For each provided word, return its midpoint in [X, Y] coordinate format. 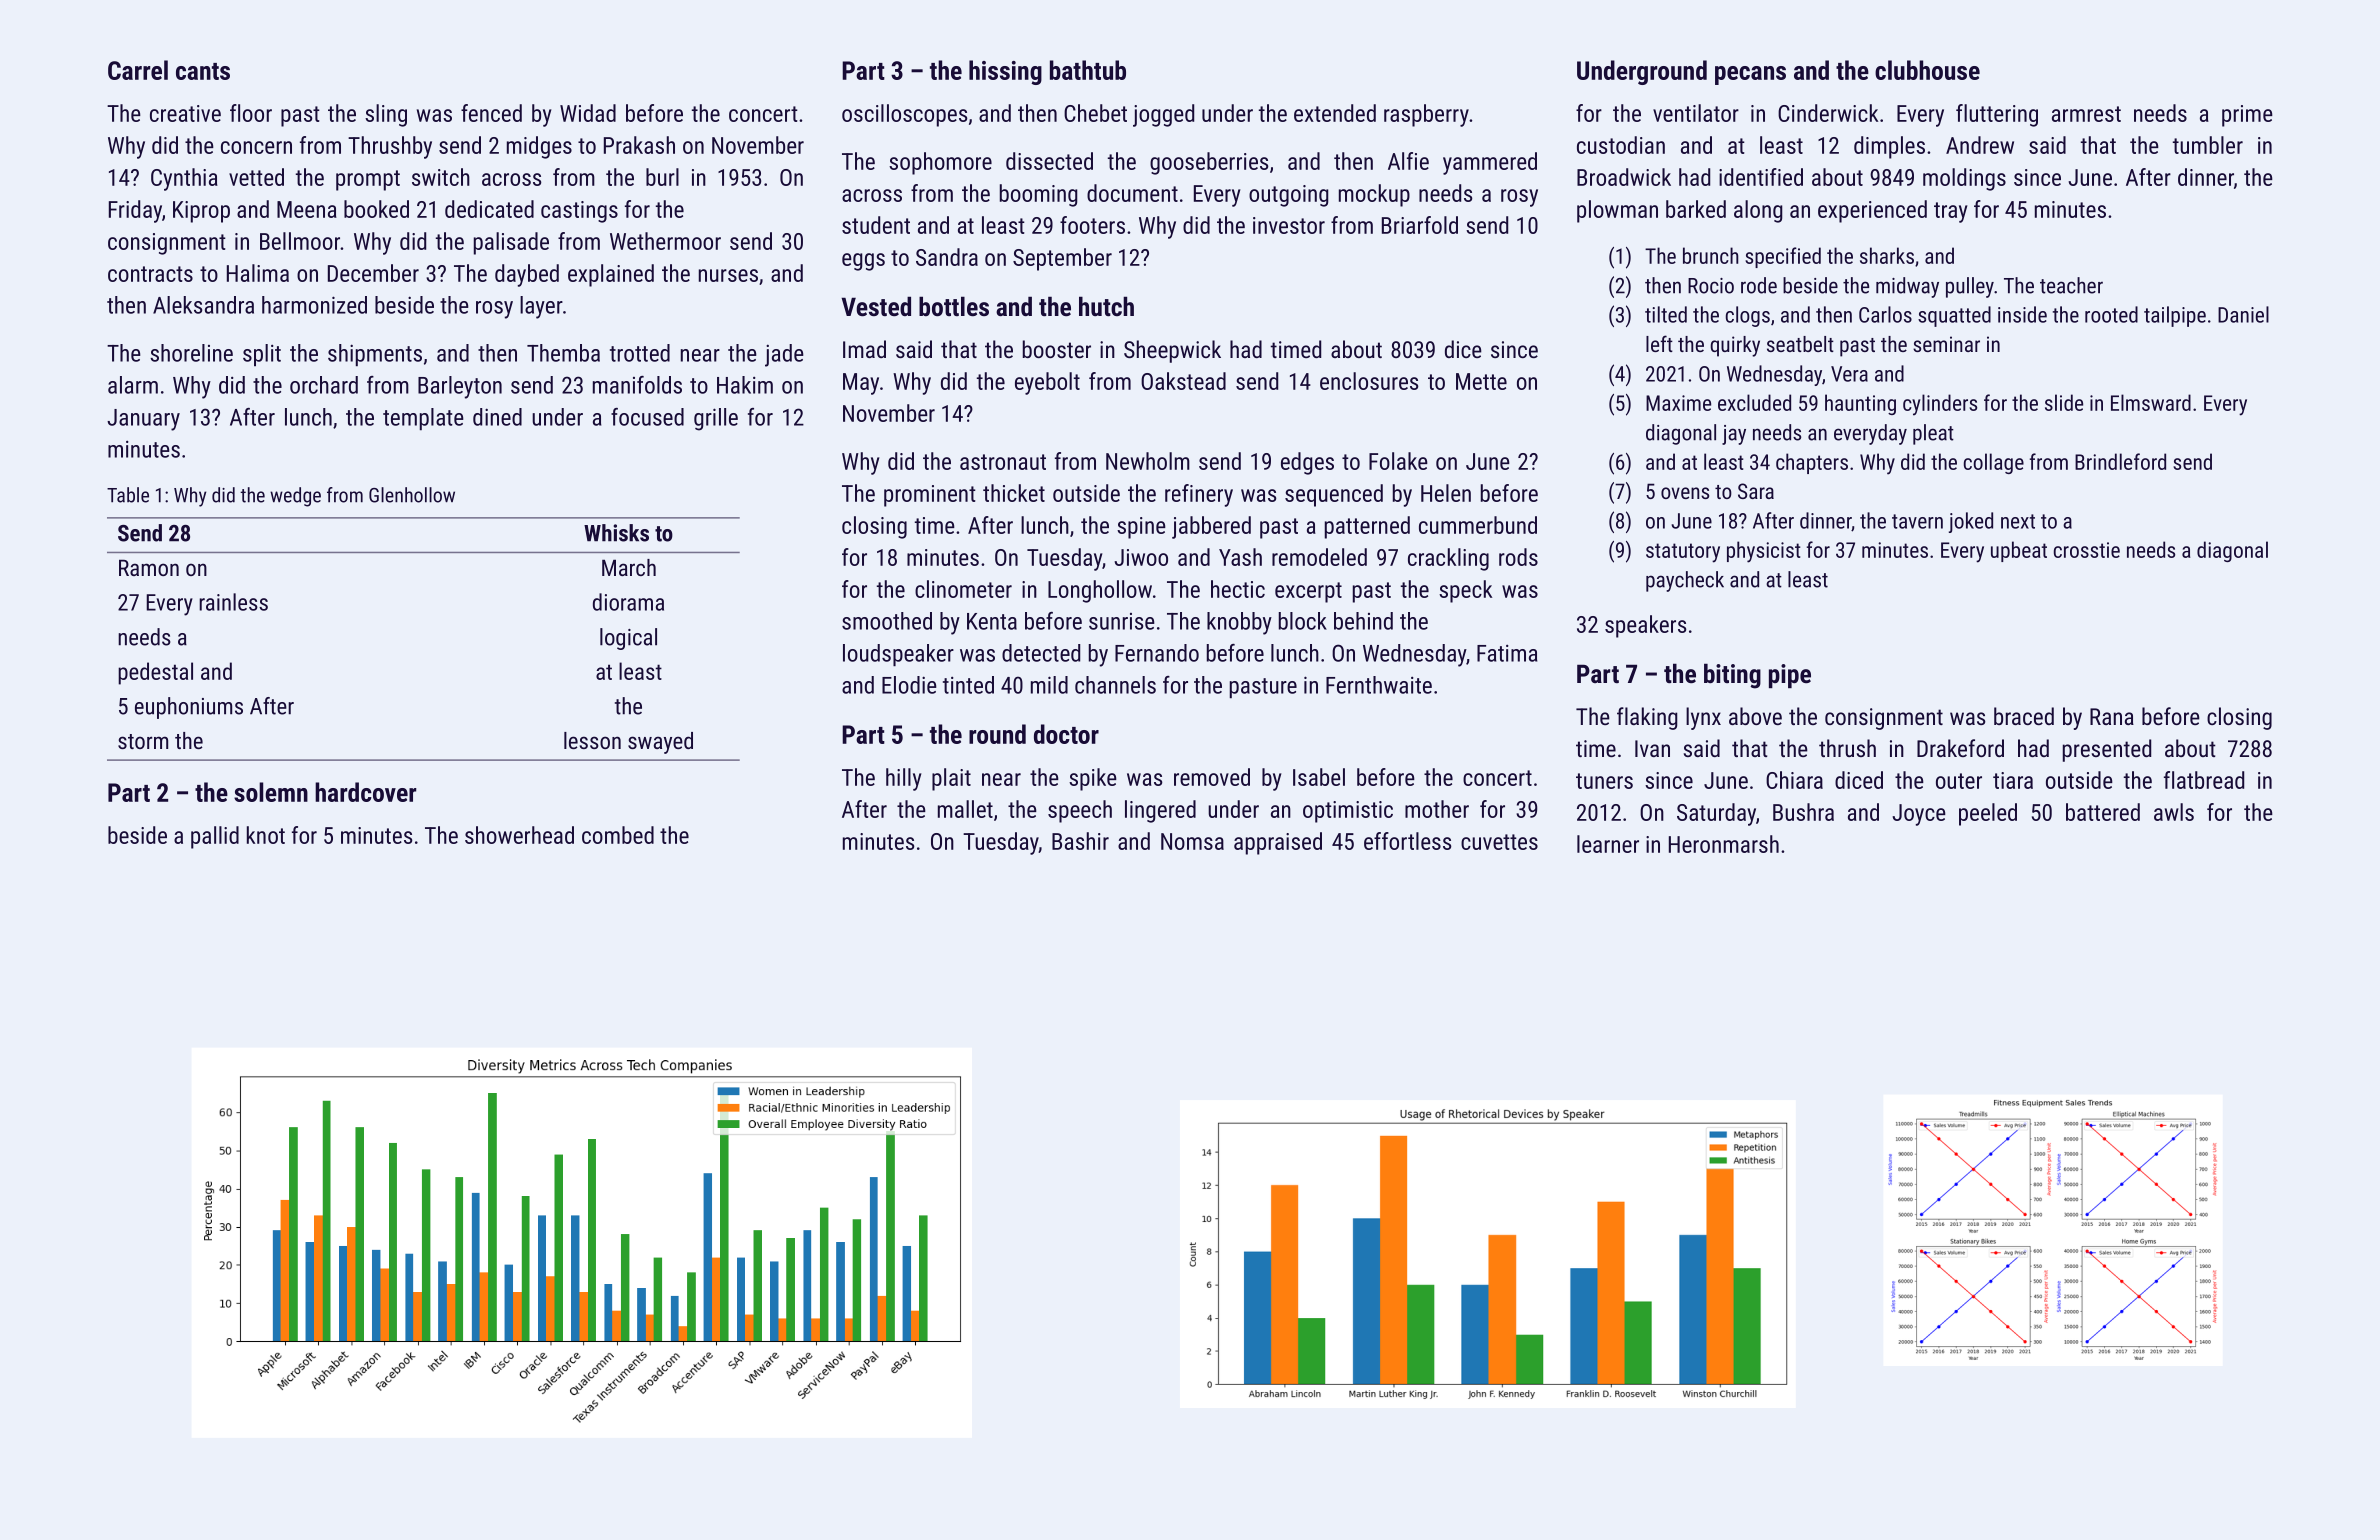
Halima [258, 273]
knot [266, 835]
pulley [1970, 287]
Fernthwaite [1379, 685]
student [876, 225]
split [262, 355]
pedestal [155, 673]
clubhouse [1927, 70]
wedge [295, 497]
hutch [1106, 306]
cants [203, 71]
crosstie [2087, 550]
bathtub [1088, 70]
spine [1141, 528]
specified [1783, 257]
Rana [2112, 716]
